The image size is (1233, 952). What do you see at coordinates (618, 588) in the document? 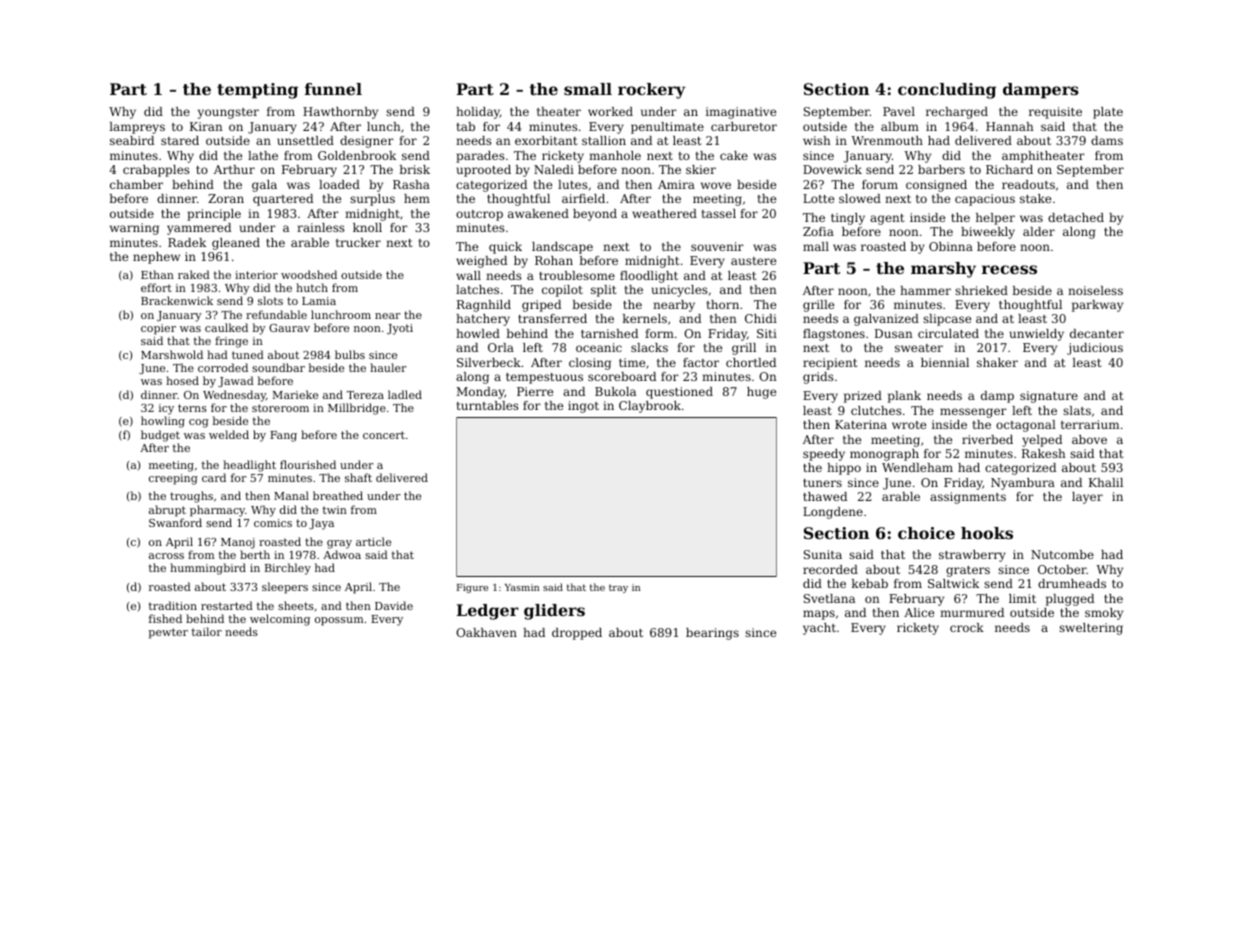
I see `tray` at bounding box center [618, 588].
